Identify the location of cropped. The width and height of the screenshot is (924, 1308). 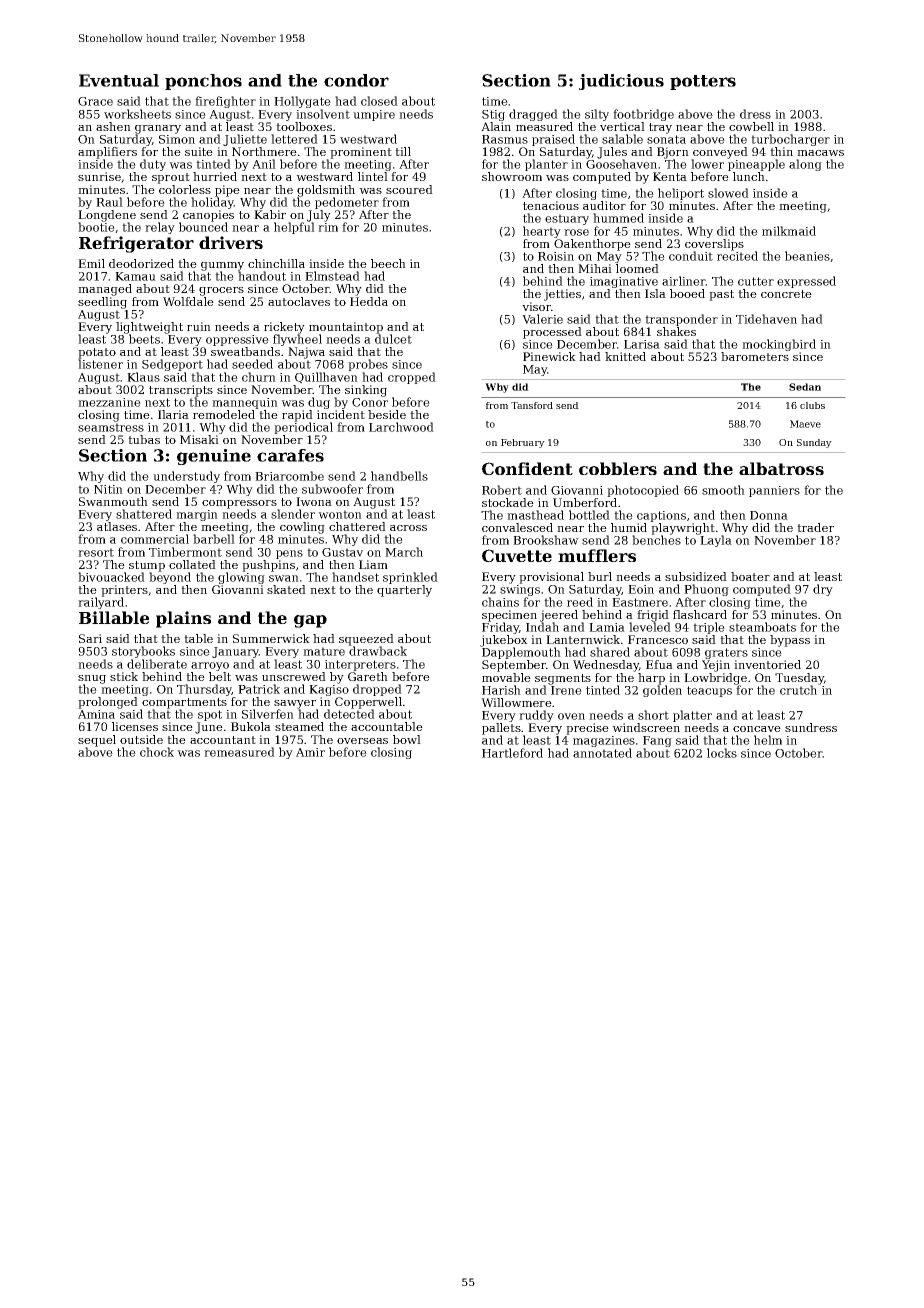
(412, 378).
